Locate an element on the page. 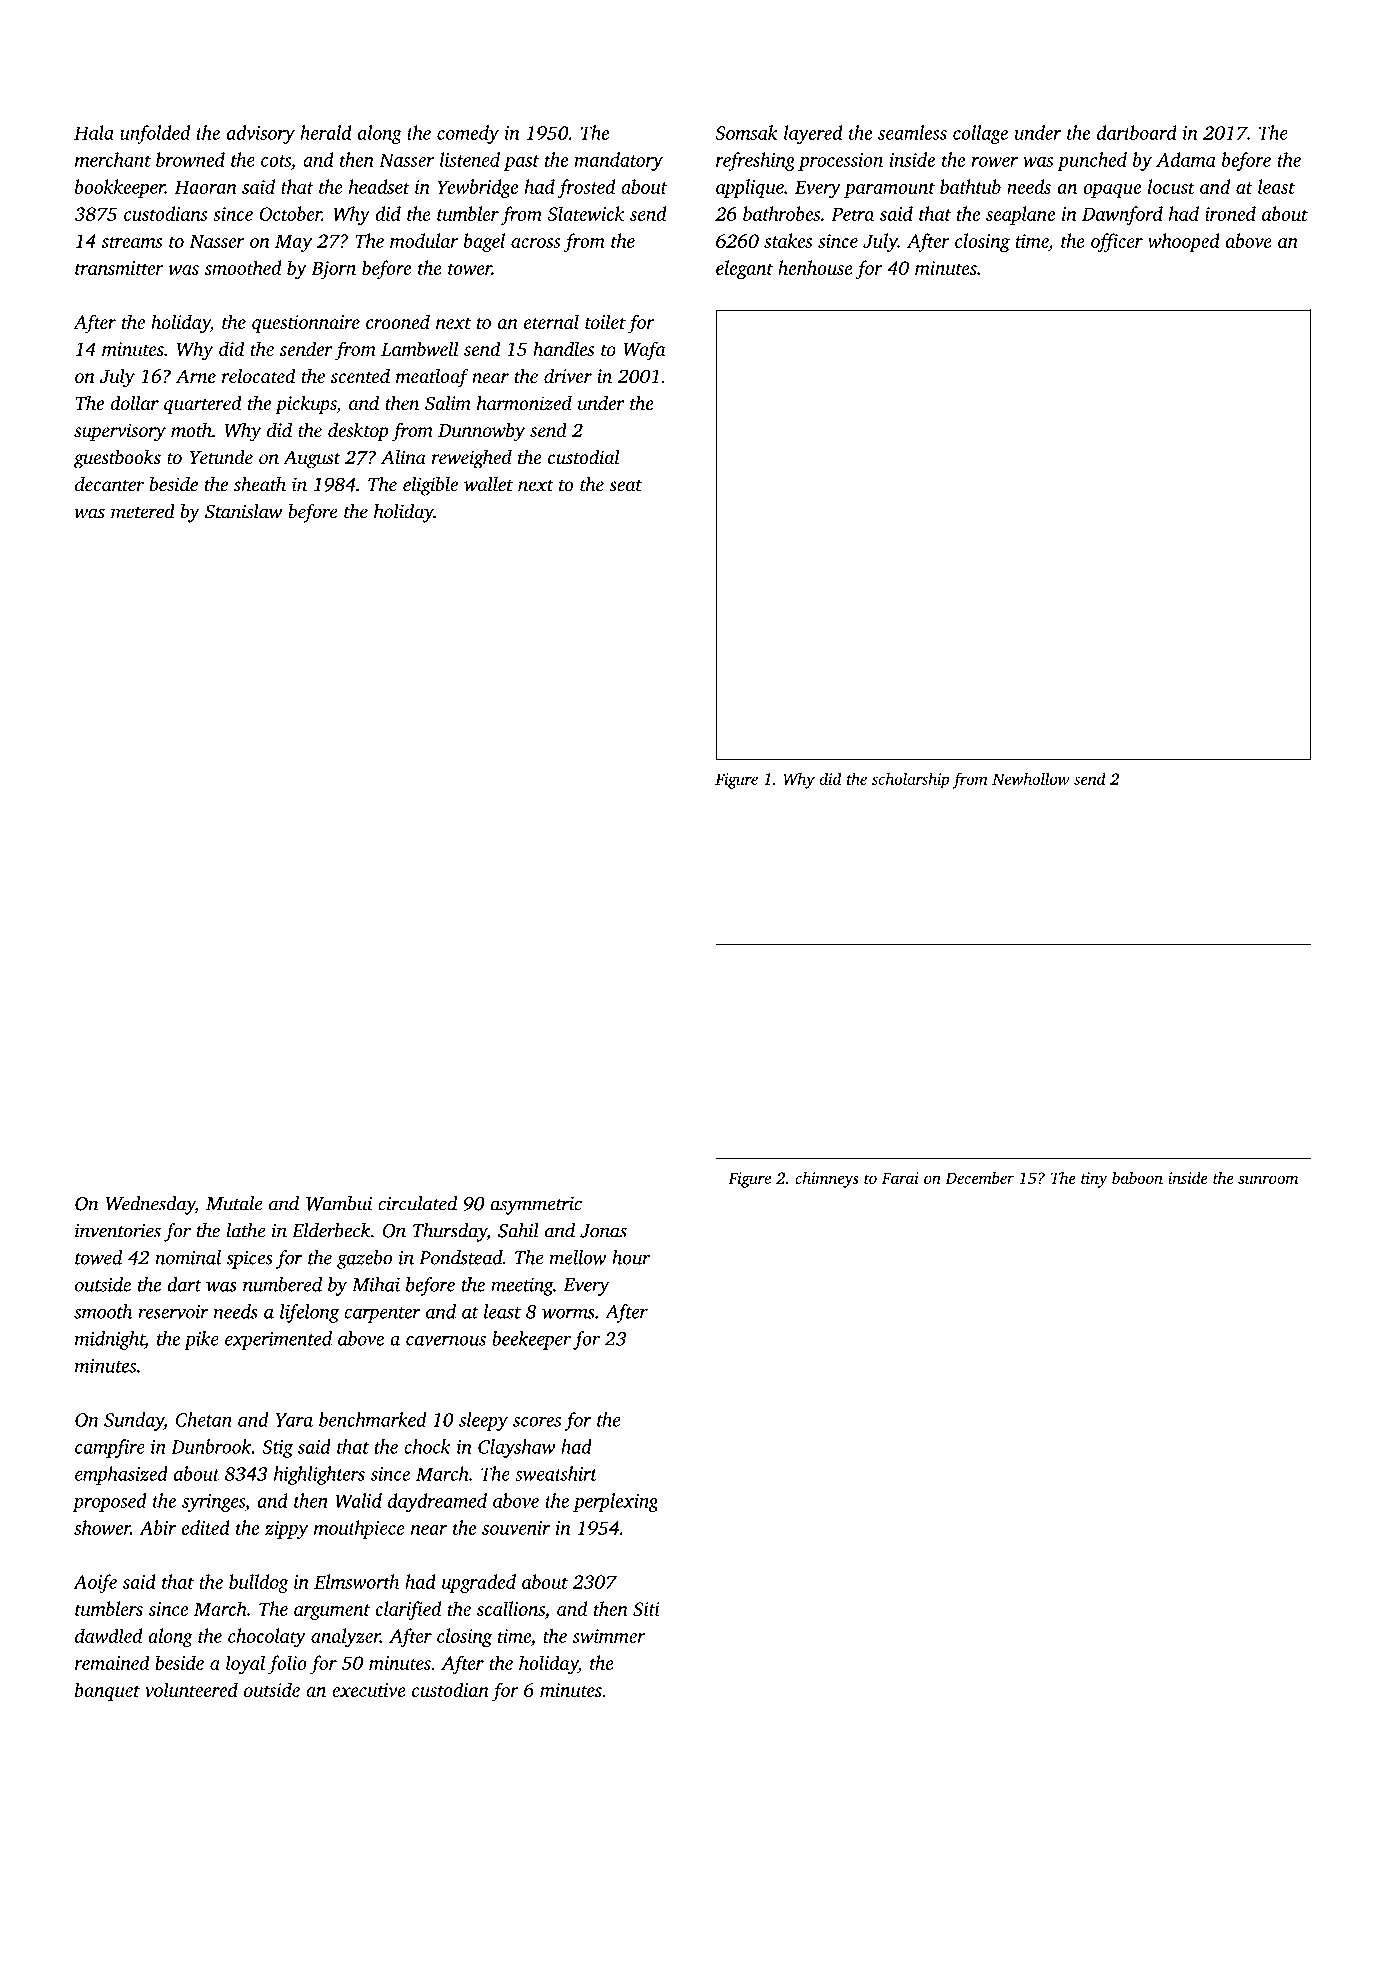 This image has width=1386, height=1969. modular is located at coordinates (424, 240).
